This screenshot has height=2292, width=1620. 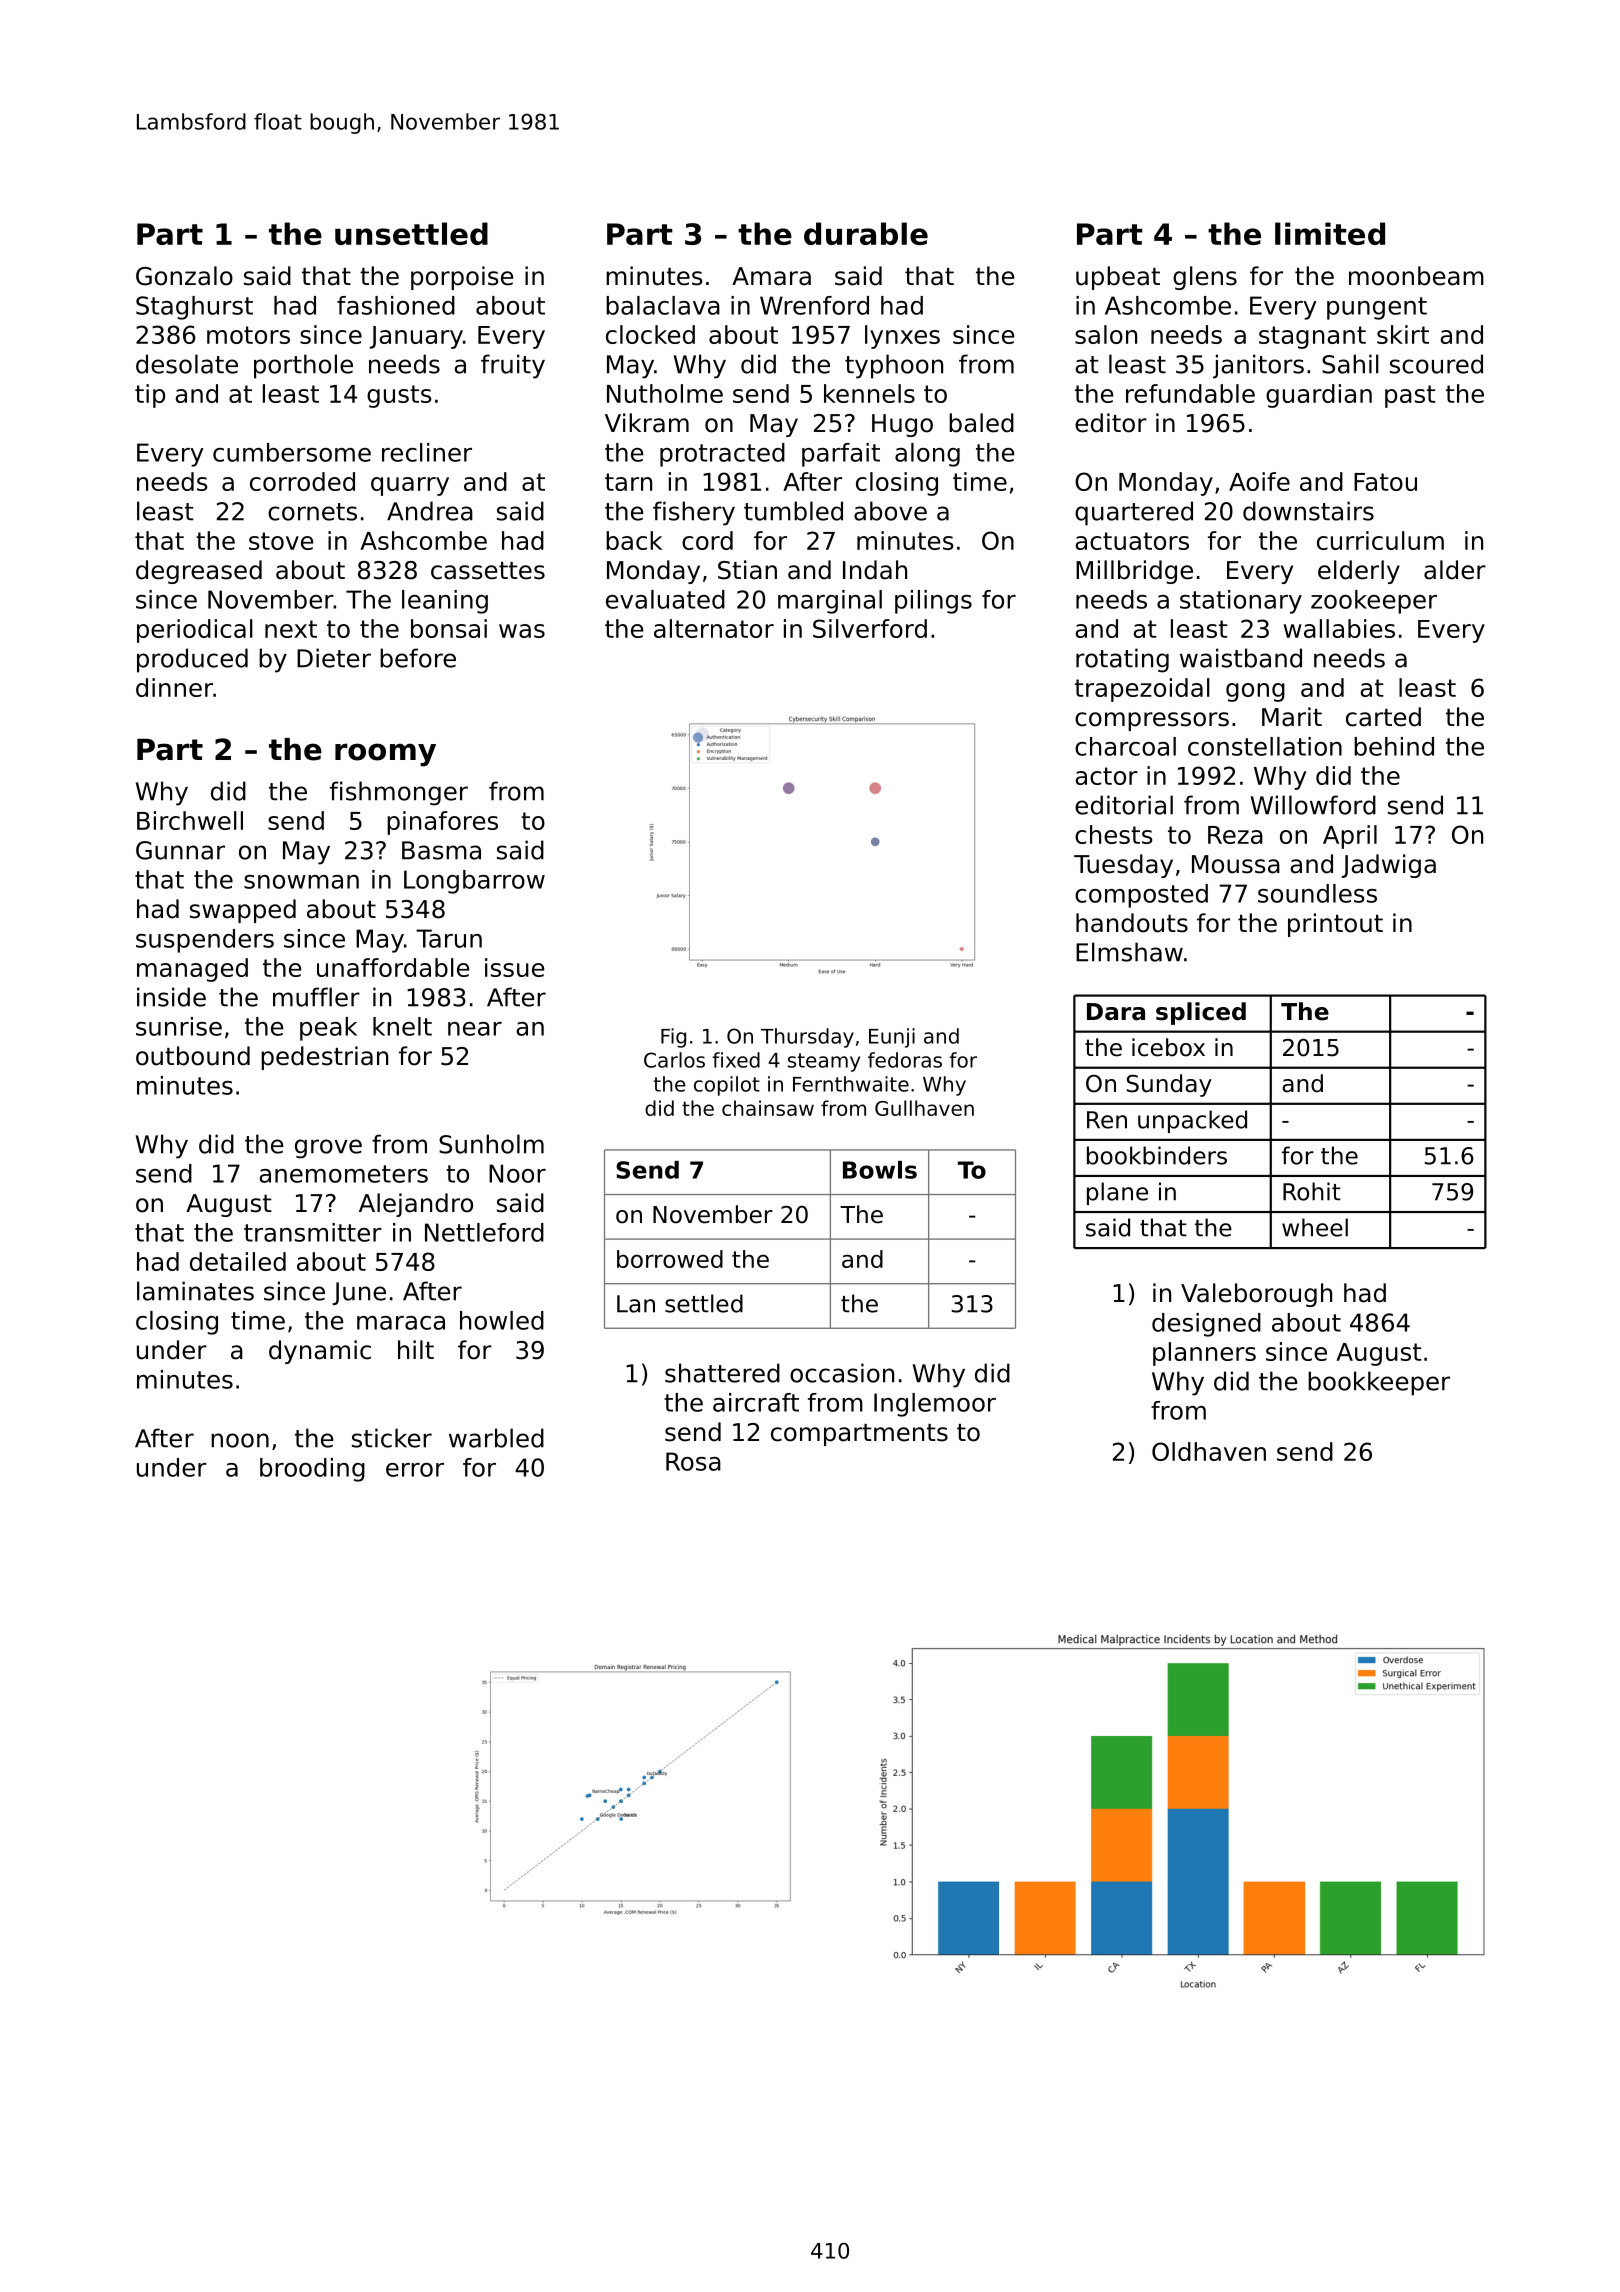 I want to click on Basma, so click(x=441, y=850).
